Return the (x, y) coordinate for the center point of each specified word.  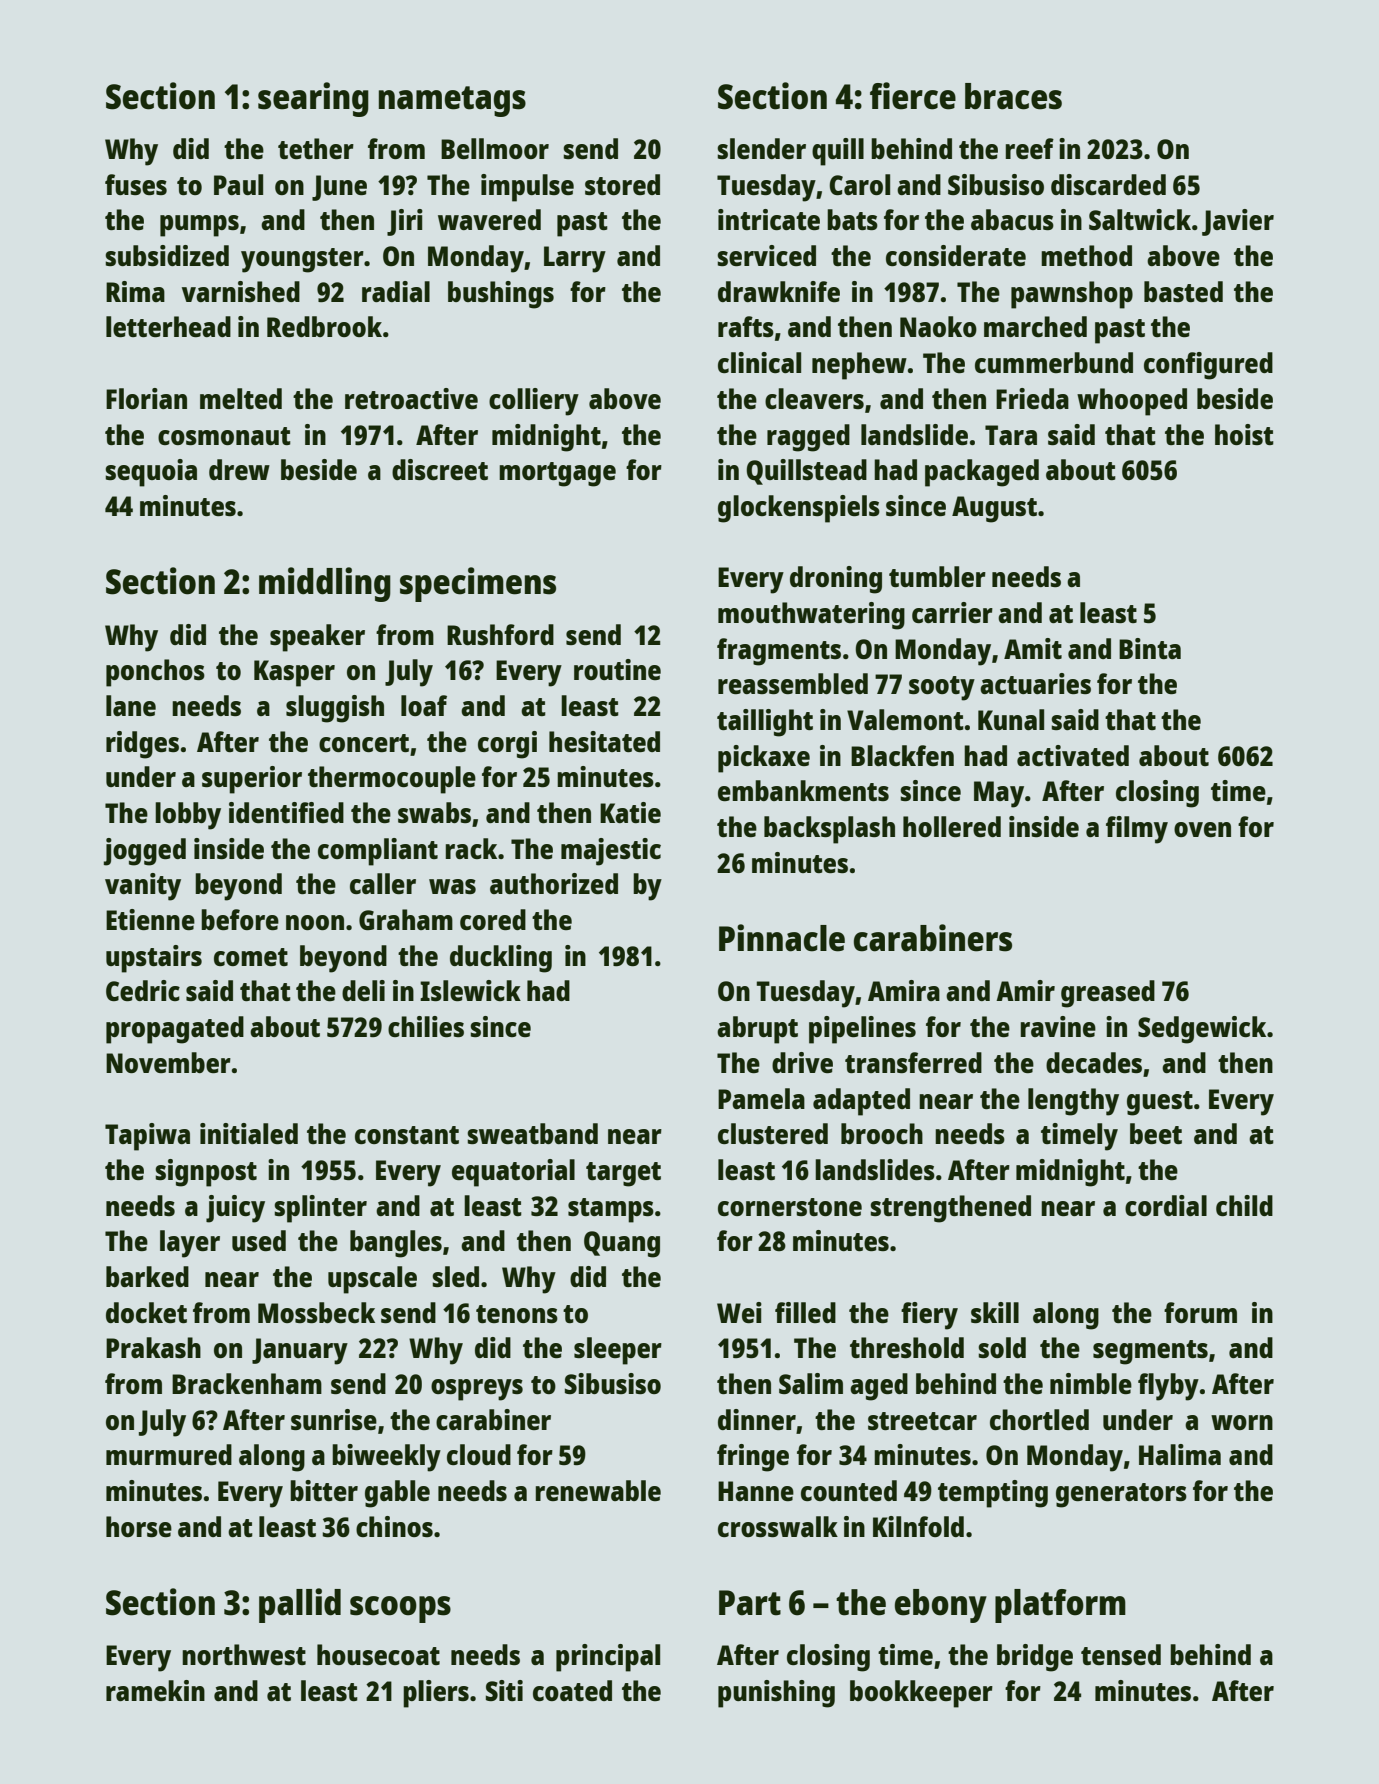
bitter (324, 1490)
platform (1060, 1606)
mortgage (557, 474)
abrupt (757, 1030)
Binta (1150, 648)
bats (852, 219)
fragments (779, 652)
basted (1183, 291)
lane (131, 705)
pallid (300, 1605)
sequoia (151, 473)
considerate (956, 255)
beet (1156, 1133)
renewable (598, 1490)
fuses (136, 184)
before (240, 919)
